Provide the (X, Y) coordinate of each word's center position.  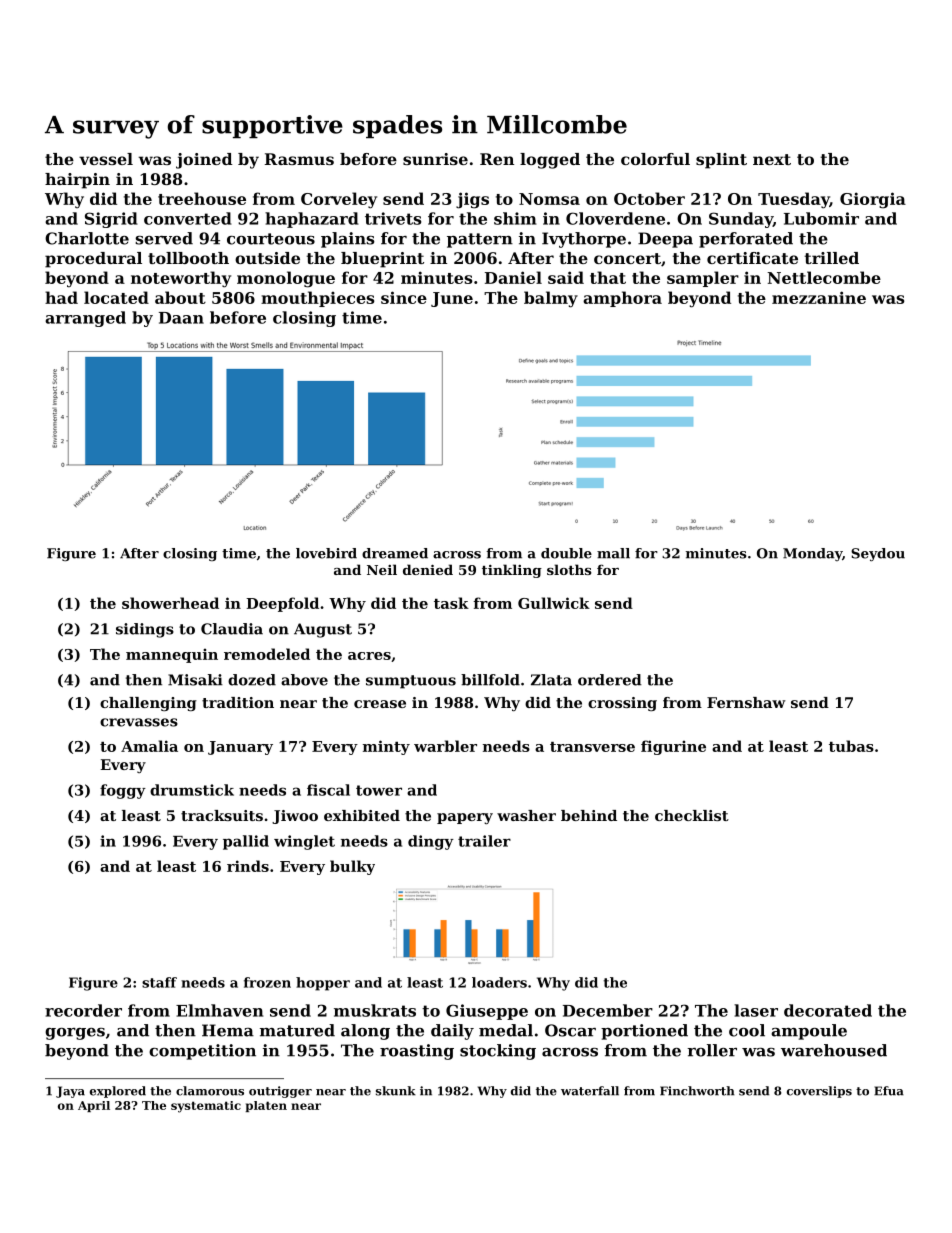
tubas (851, 746)
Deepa (665, 240)
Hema (228, 1030)
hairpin (77, 181)
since (404, 297)
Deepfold (282, 604)
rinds (248, 866)
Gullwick (554, 603)
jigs (472, 200)
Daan (181, 318)
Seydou (878, 554)
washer (526, 815)
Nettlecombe (824, 277)
